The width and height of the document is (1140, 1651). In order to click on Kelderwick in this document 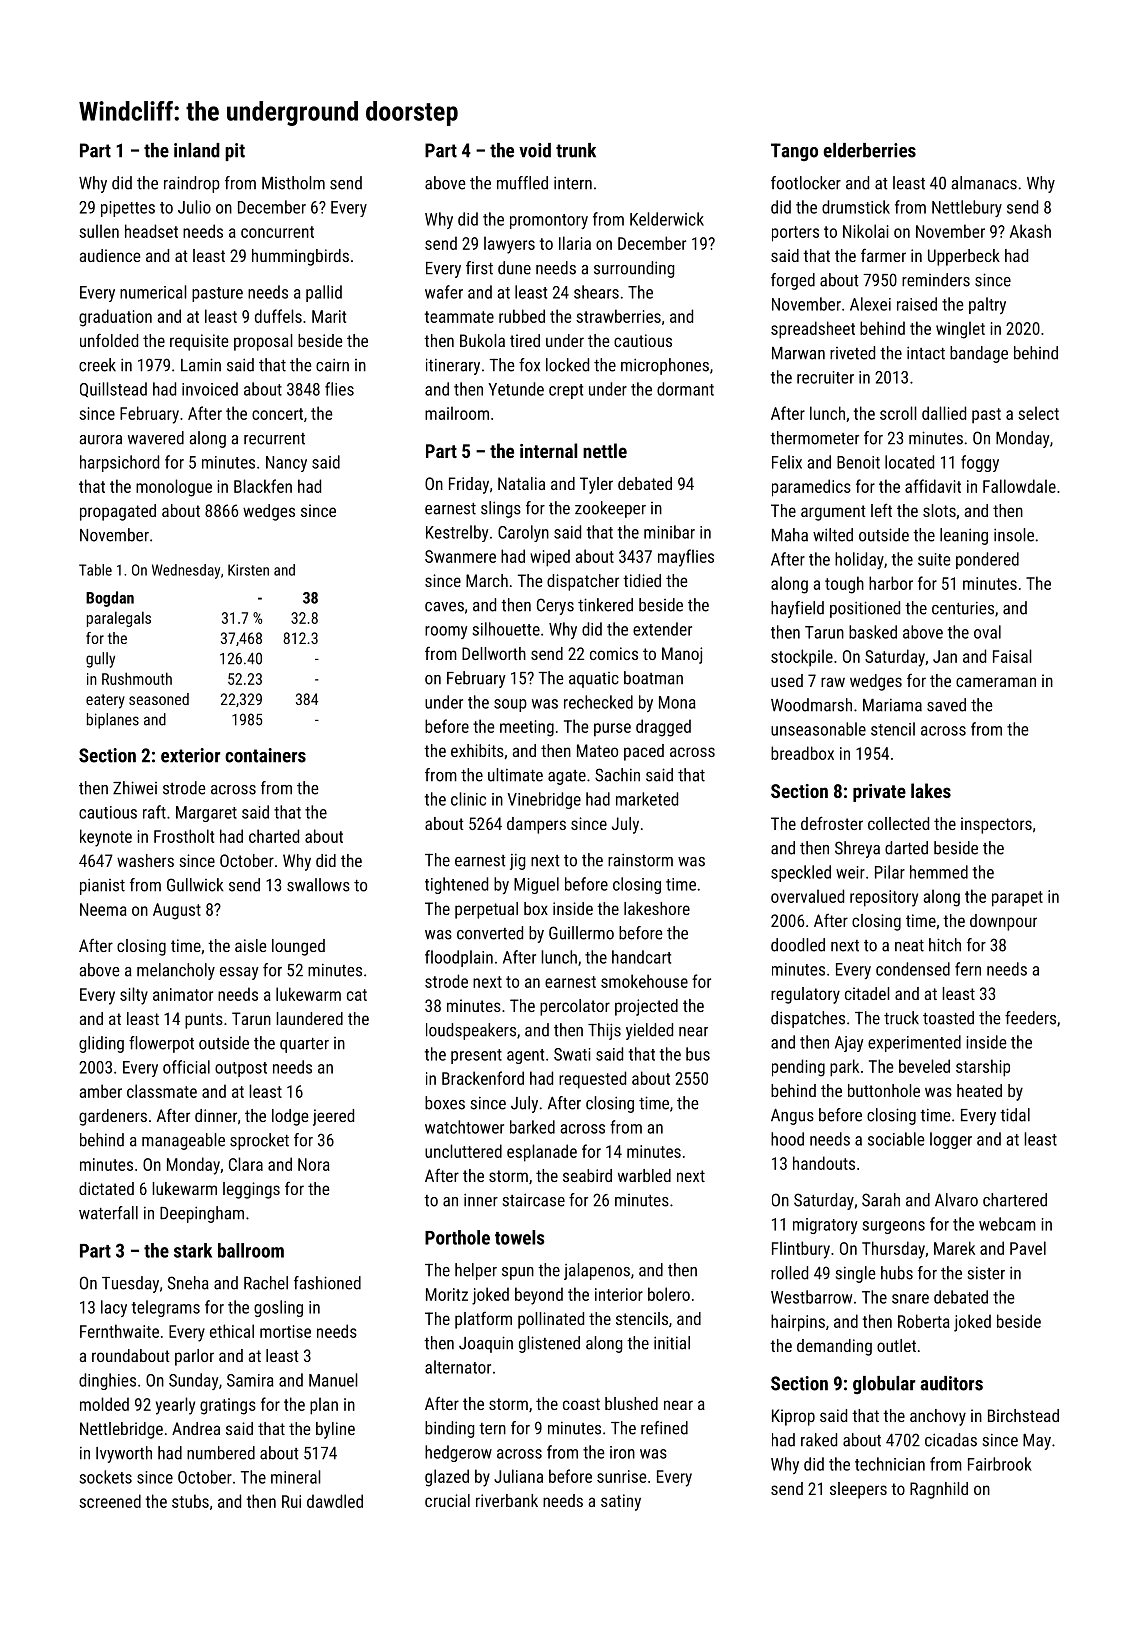, I will do `click(667, 219)`.
